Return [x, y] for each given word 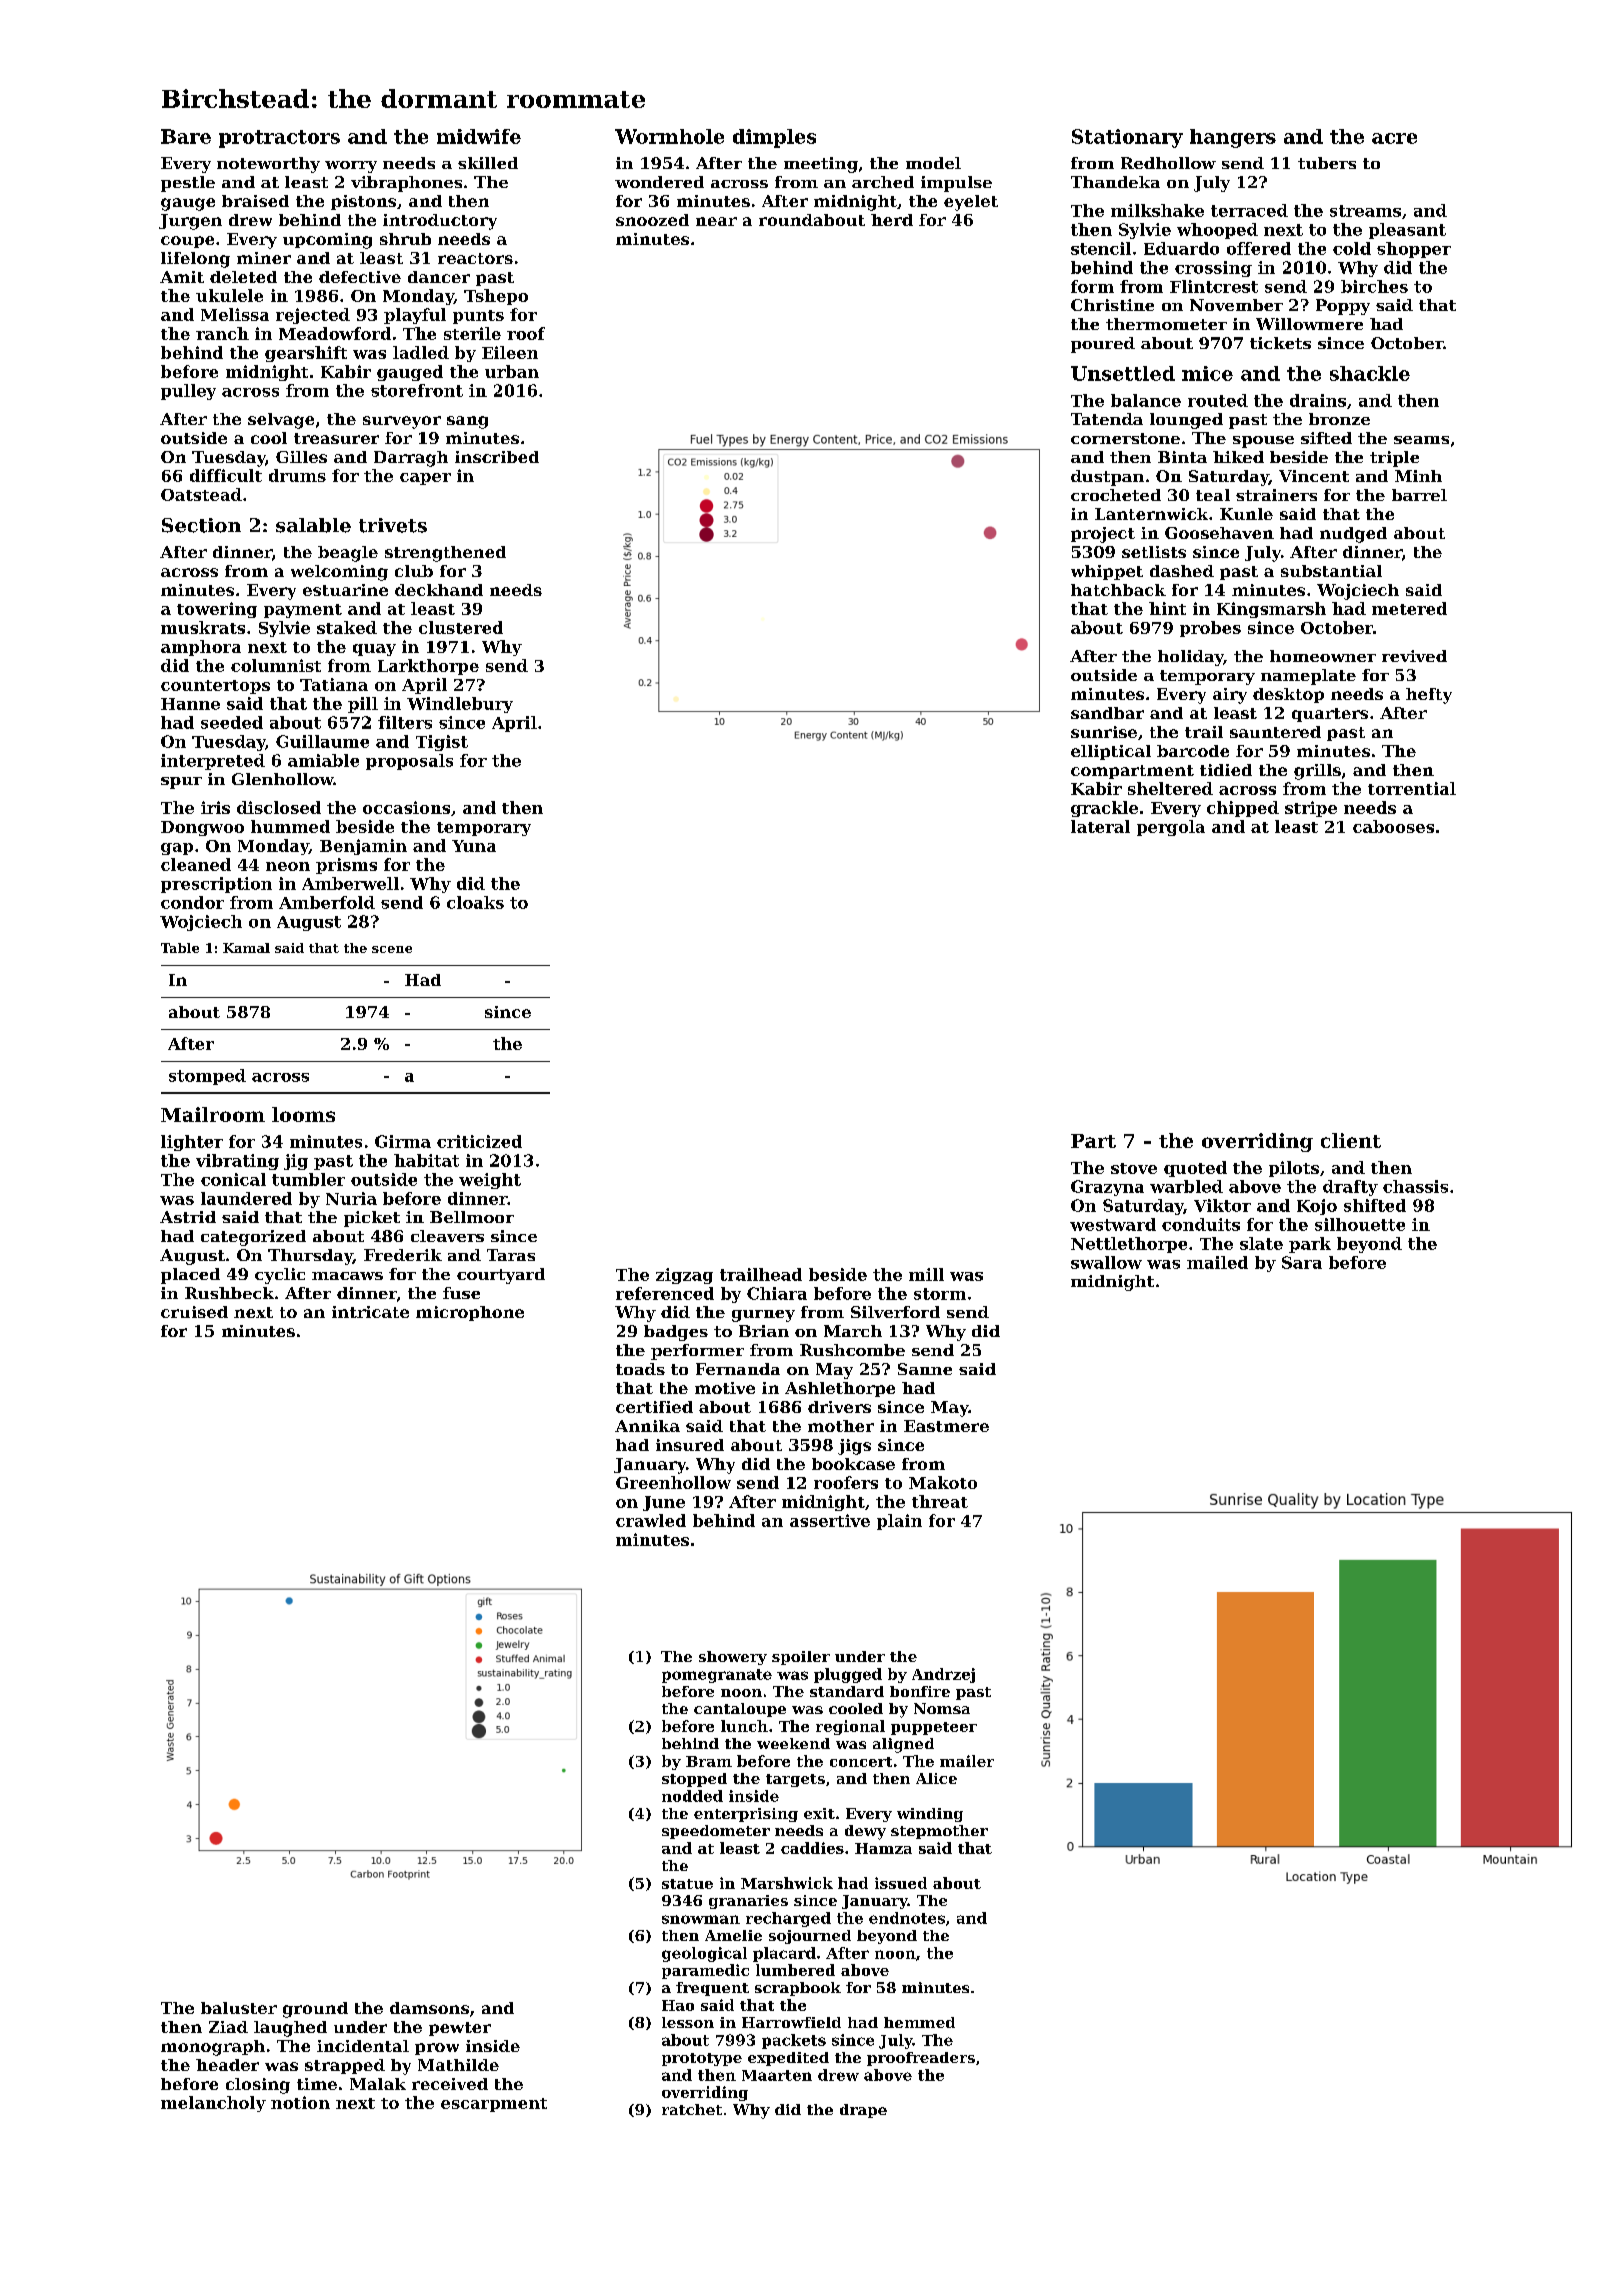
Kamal [246, 948]
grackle [1104, 809]
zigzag [684, 1276]
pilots [1294, 1169]
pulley [188, 392]
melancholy [213, 2104]
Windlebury [460, 705]
